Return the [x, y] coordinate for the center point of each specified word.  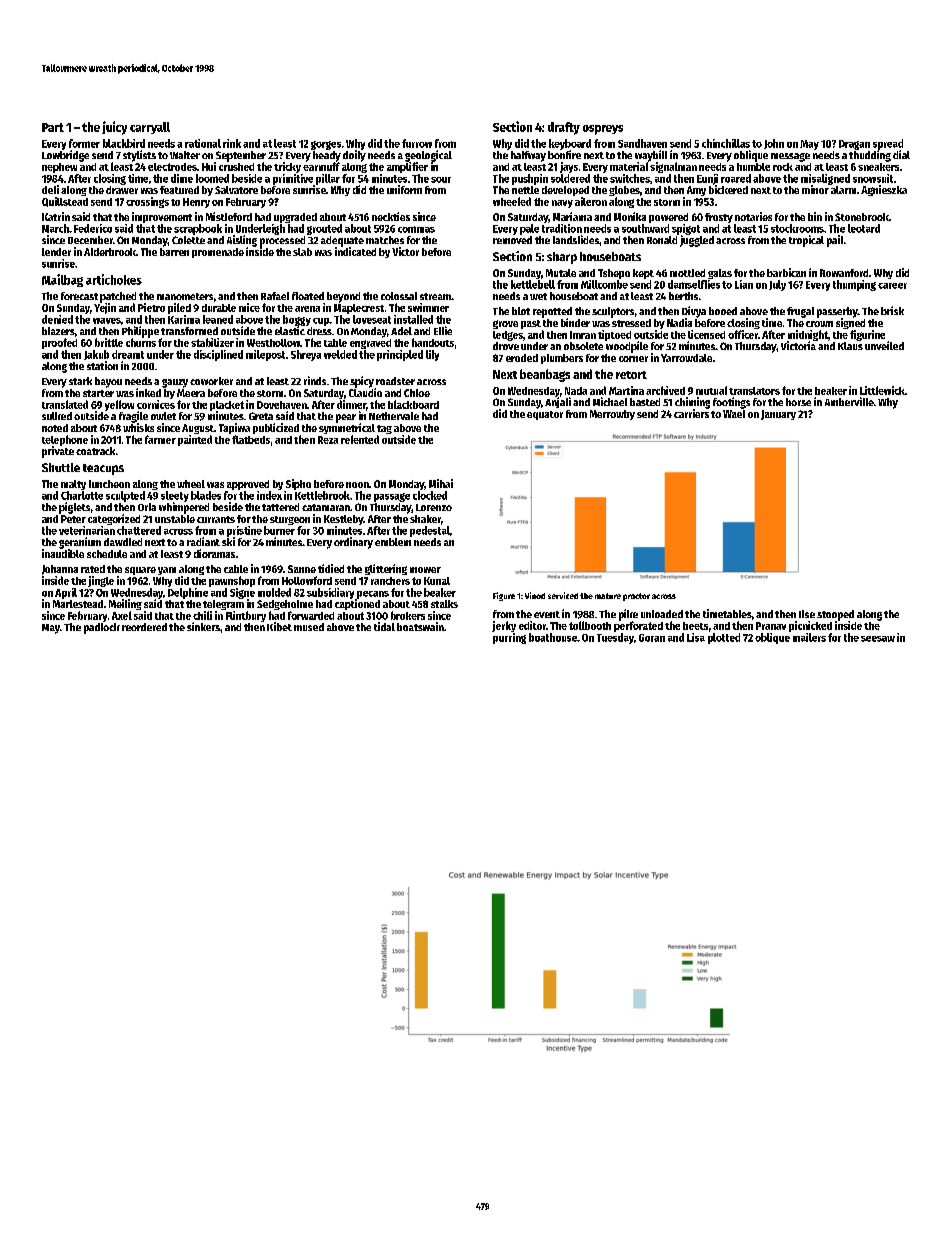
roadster [395, 381]
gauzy [175, 383]
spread [888, 144]
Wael [734, 414]
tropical [806, 241]
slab [302, 252]
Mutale [561, 273]
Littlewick [882, 390]
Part [53, 127]
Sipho [298, 484]
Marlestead [78, 604]
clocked [430, 495]
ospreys [603, 130]
